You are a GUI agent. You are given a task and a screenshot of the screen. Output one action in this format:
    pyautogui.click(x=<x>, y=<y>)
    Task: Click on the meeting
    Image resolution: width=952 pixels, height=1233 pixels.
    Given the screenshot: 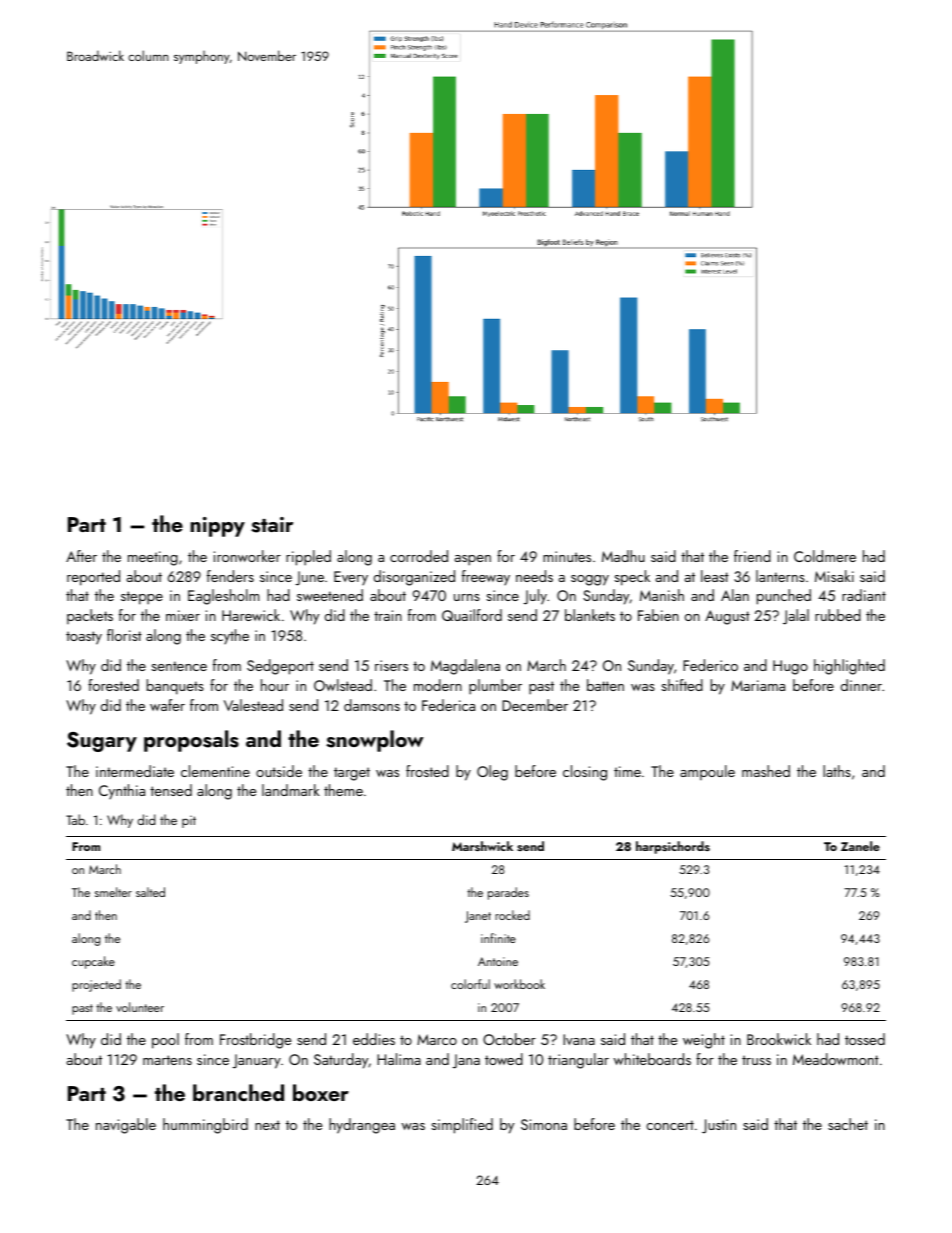 What is the action you would take?
    pyautogui.click(x=153, y=558)
